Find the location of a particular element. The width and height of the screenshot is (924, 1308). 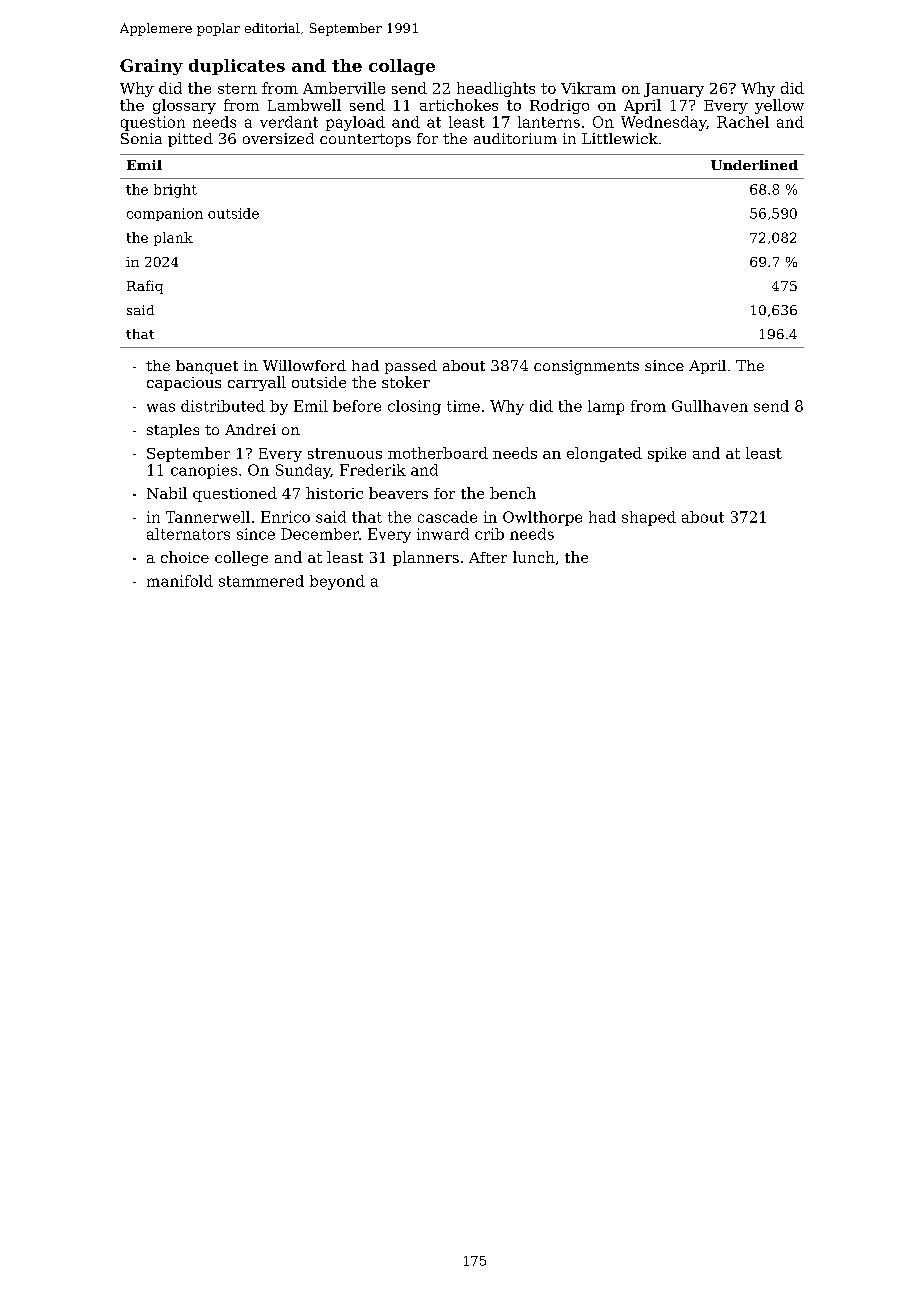

countertops is located at coordinates (365, 140).
